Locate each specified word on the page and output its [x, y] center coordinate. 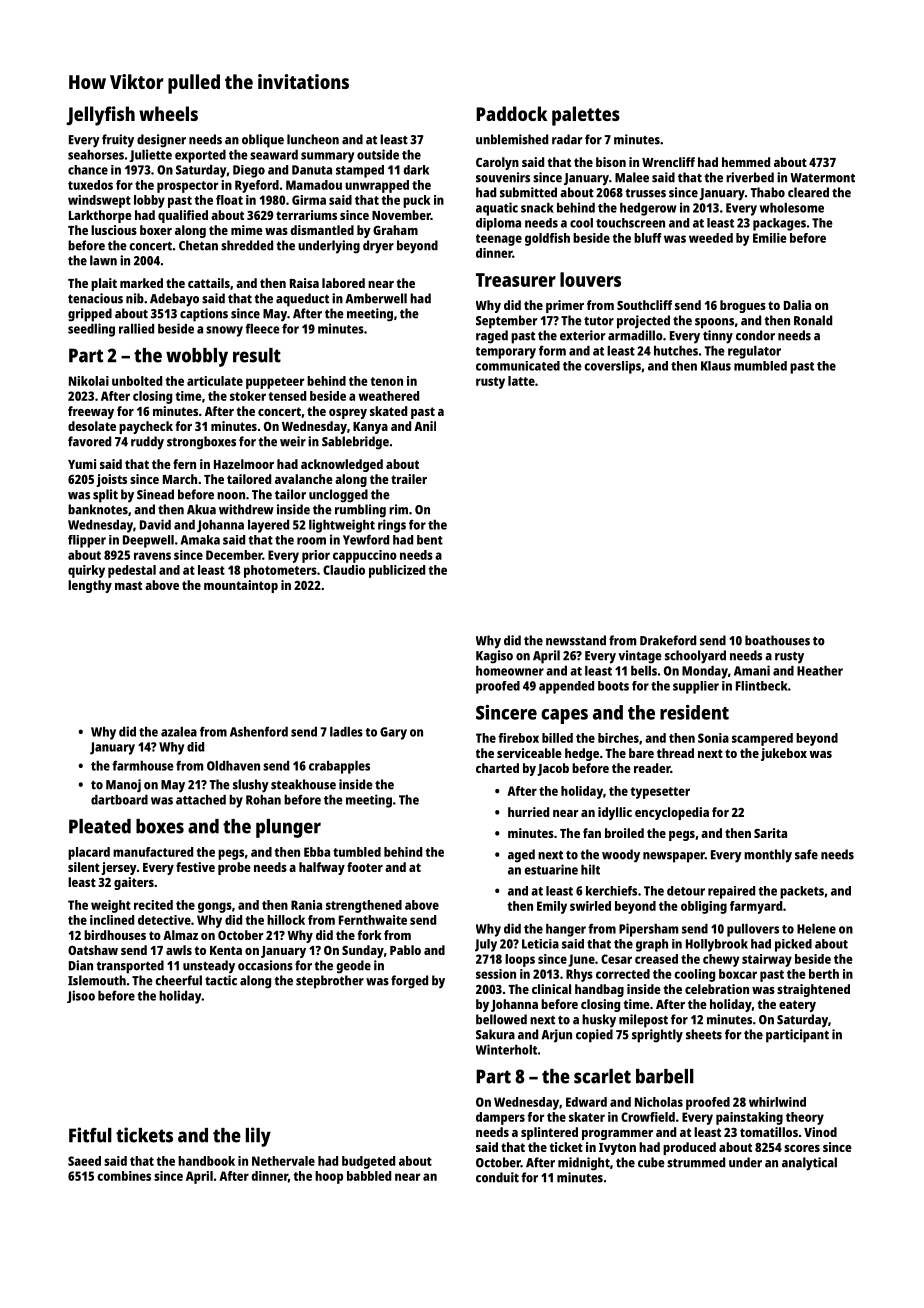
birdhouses [115, 935]
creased [656, 959]
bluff [648, 238]
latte [521, 381]
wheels [168, 113]
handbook [206, 1161]
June [581, 960]
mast [128, 585]
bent [430, 540]
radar [567, 139]
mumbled [760, 366]
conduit [497, 1177]
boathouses [777, 640]
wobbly [197, 357]
